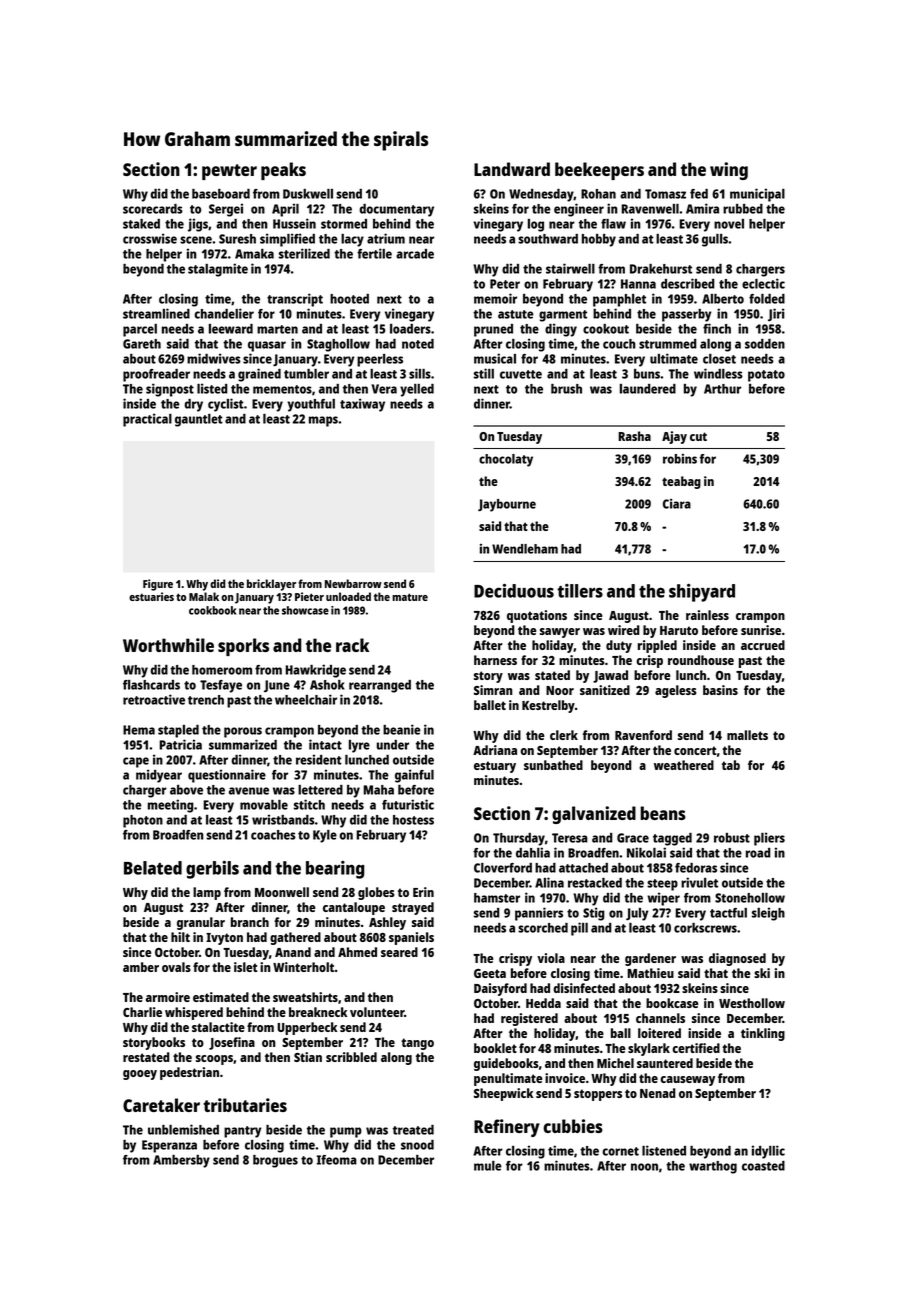 This image has height=1316, width=908. Describe the element at coordinates (199, 420) in the image. I see `gauntlet` at that location.
